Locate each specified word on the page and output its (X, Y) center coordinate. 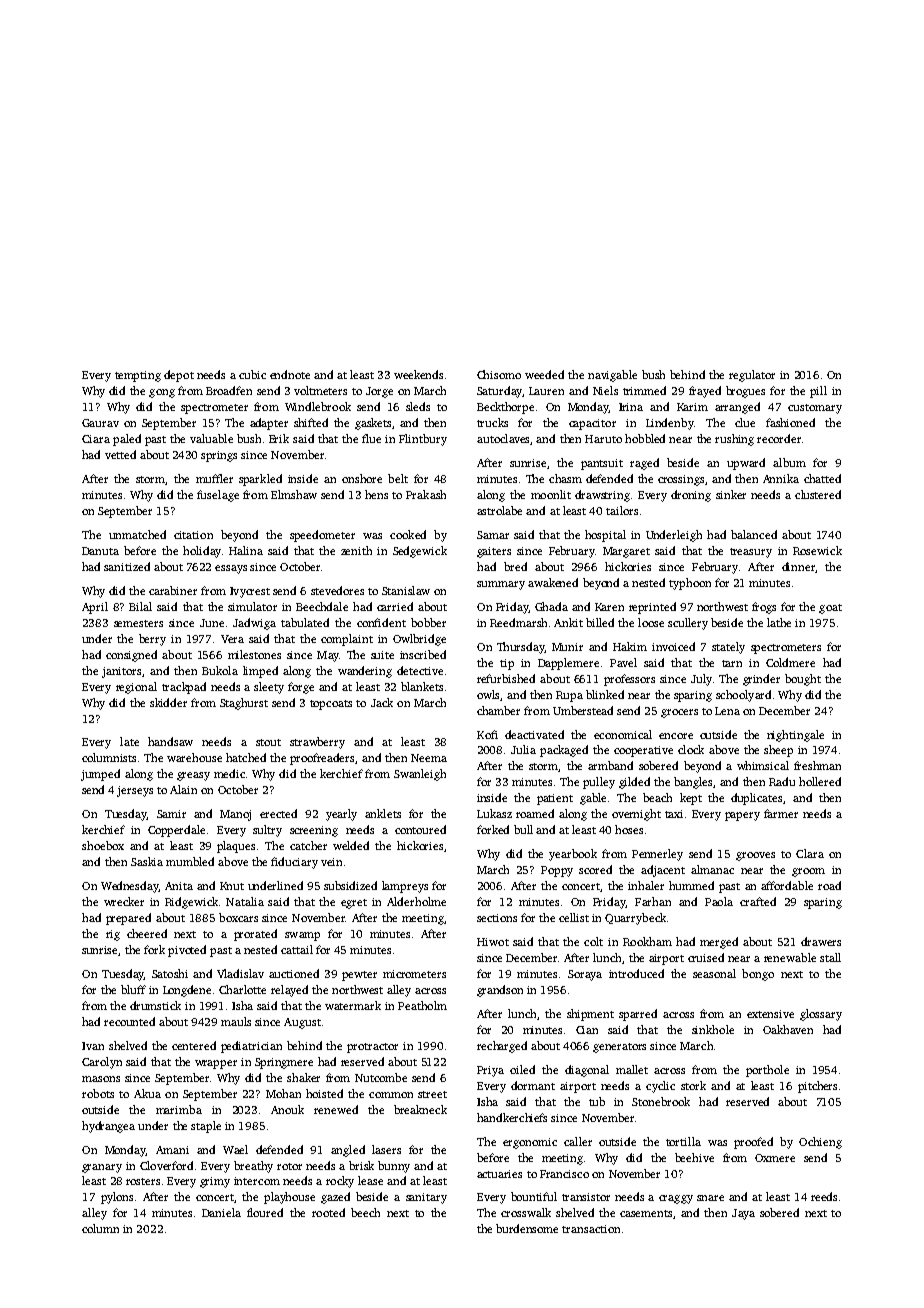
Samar (493, 535)
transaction (591, 1229)
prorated (255, 935)
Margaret (626, 552)
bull (523, 829)
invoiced (673, 646)
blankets (422, 686)
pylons (117, 1198)
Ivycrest (250, 592)
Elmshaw (294, 494)
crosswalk (526, 1212)
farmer (781, 813)
